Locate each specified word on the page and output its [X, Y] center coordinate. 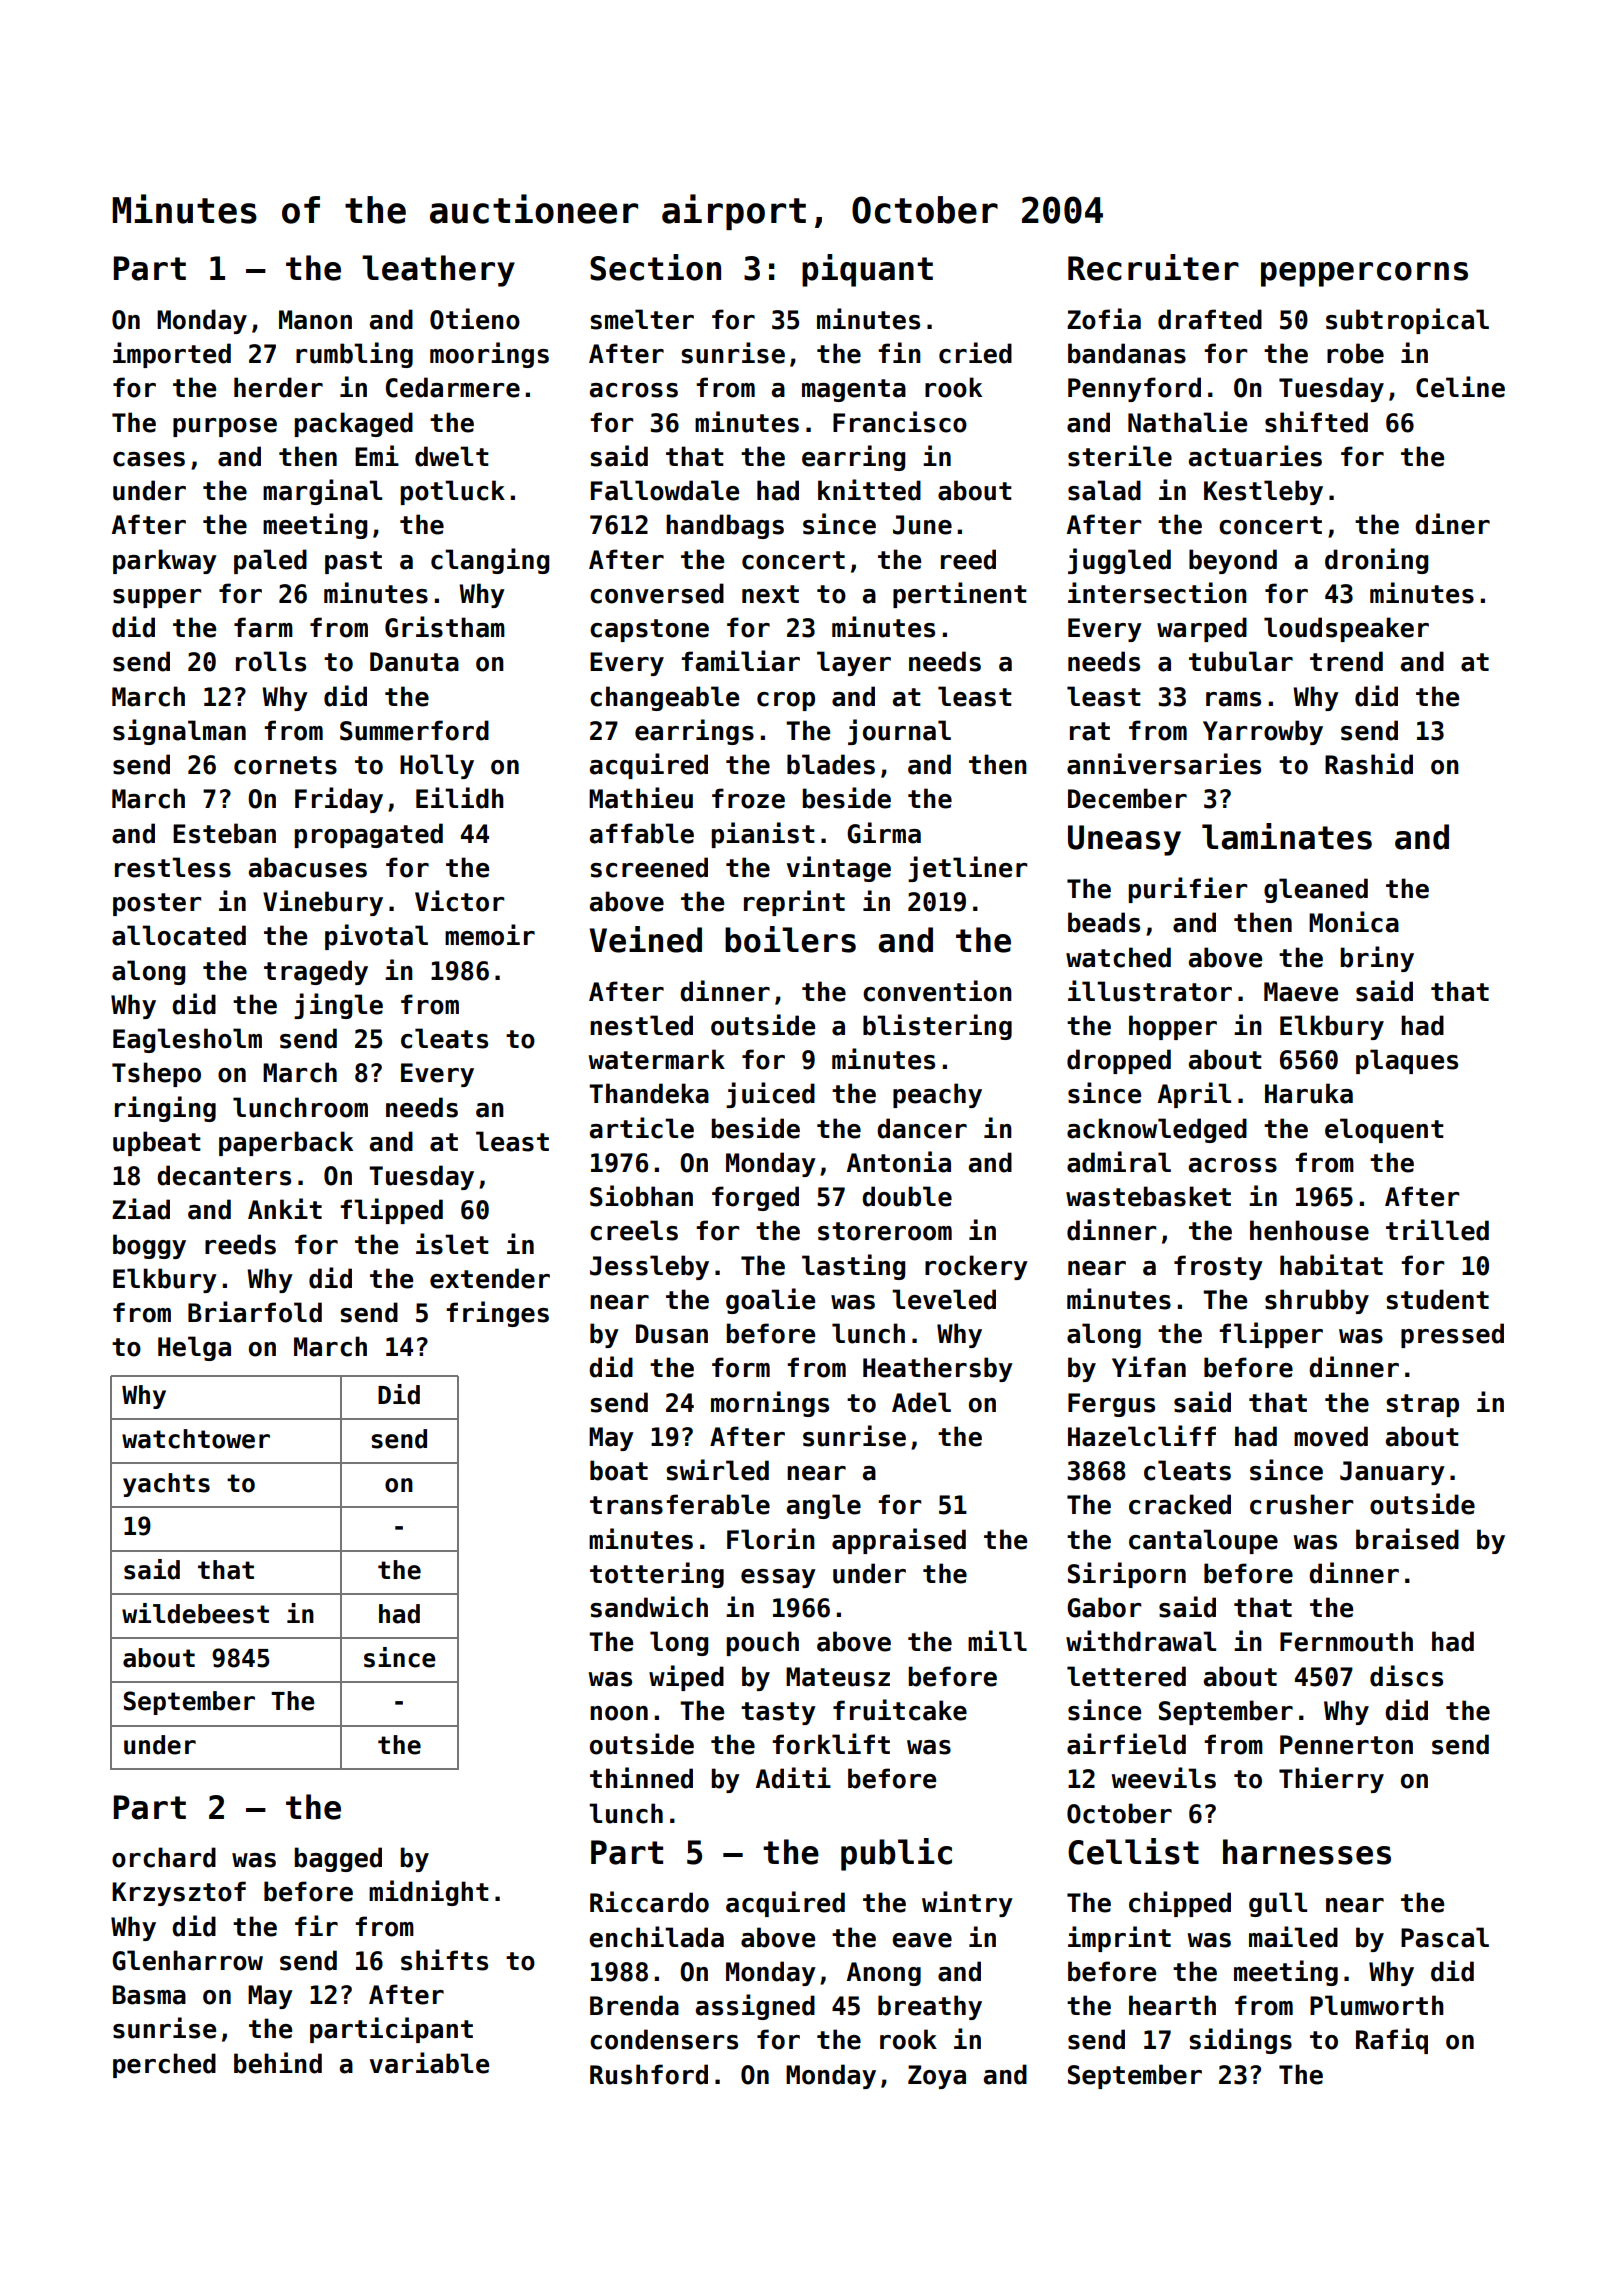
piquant [867, 270]
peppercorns [1364, 274]
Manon [315, 320]
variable [429, 2063]
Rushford [649, 2074]
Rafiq [1392, 2041]
